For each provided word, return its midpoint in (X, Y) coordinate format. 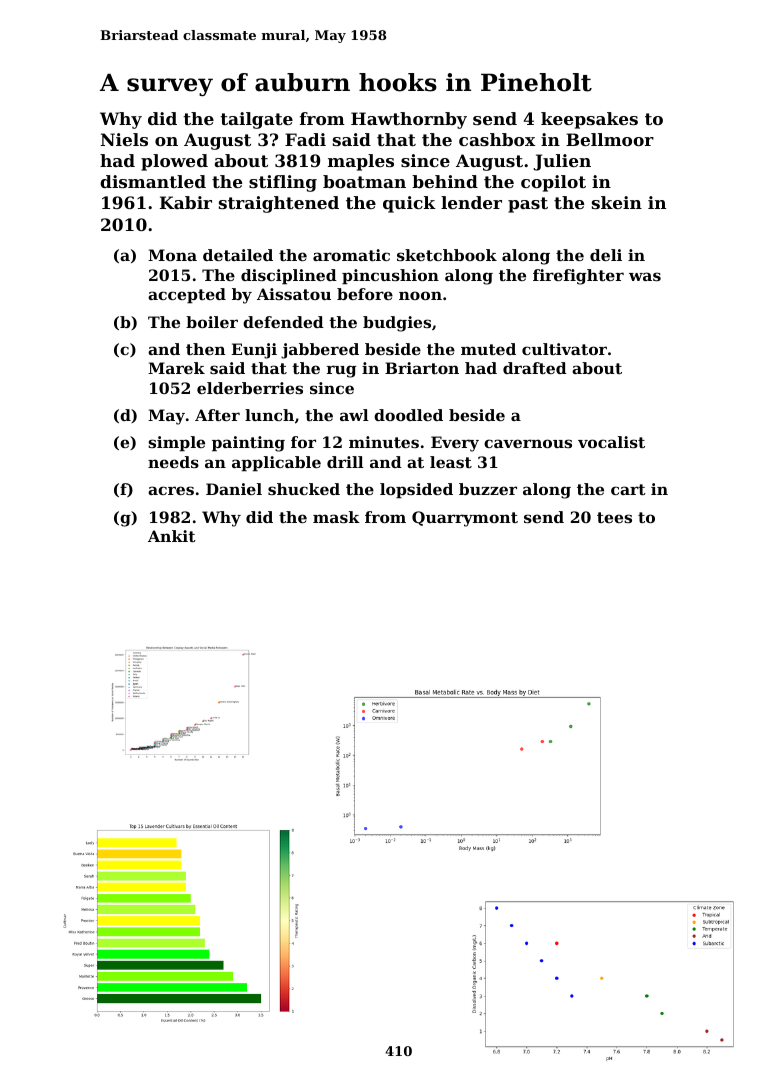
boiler (212, 322)
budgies (397, 324)
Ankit (172, 536)
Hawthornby (409, 120)
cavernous (528, 443)
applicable (276, 464)
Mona (172, 255)
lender (471, 202)
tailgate (256, 120)
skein (617, 202)
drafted (535, 368)
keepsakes (589, 120)
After (217, 415)
